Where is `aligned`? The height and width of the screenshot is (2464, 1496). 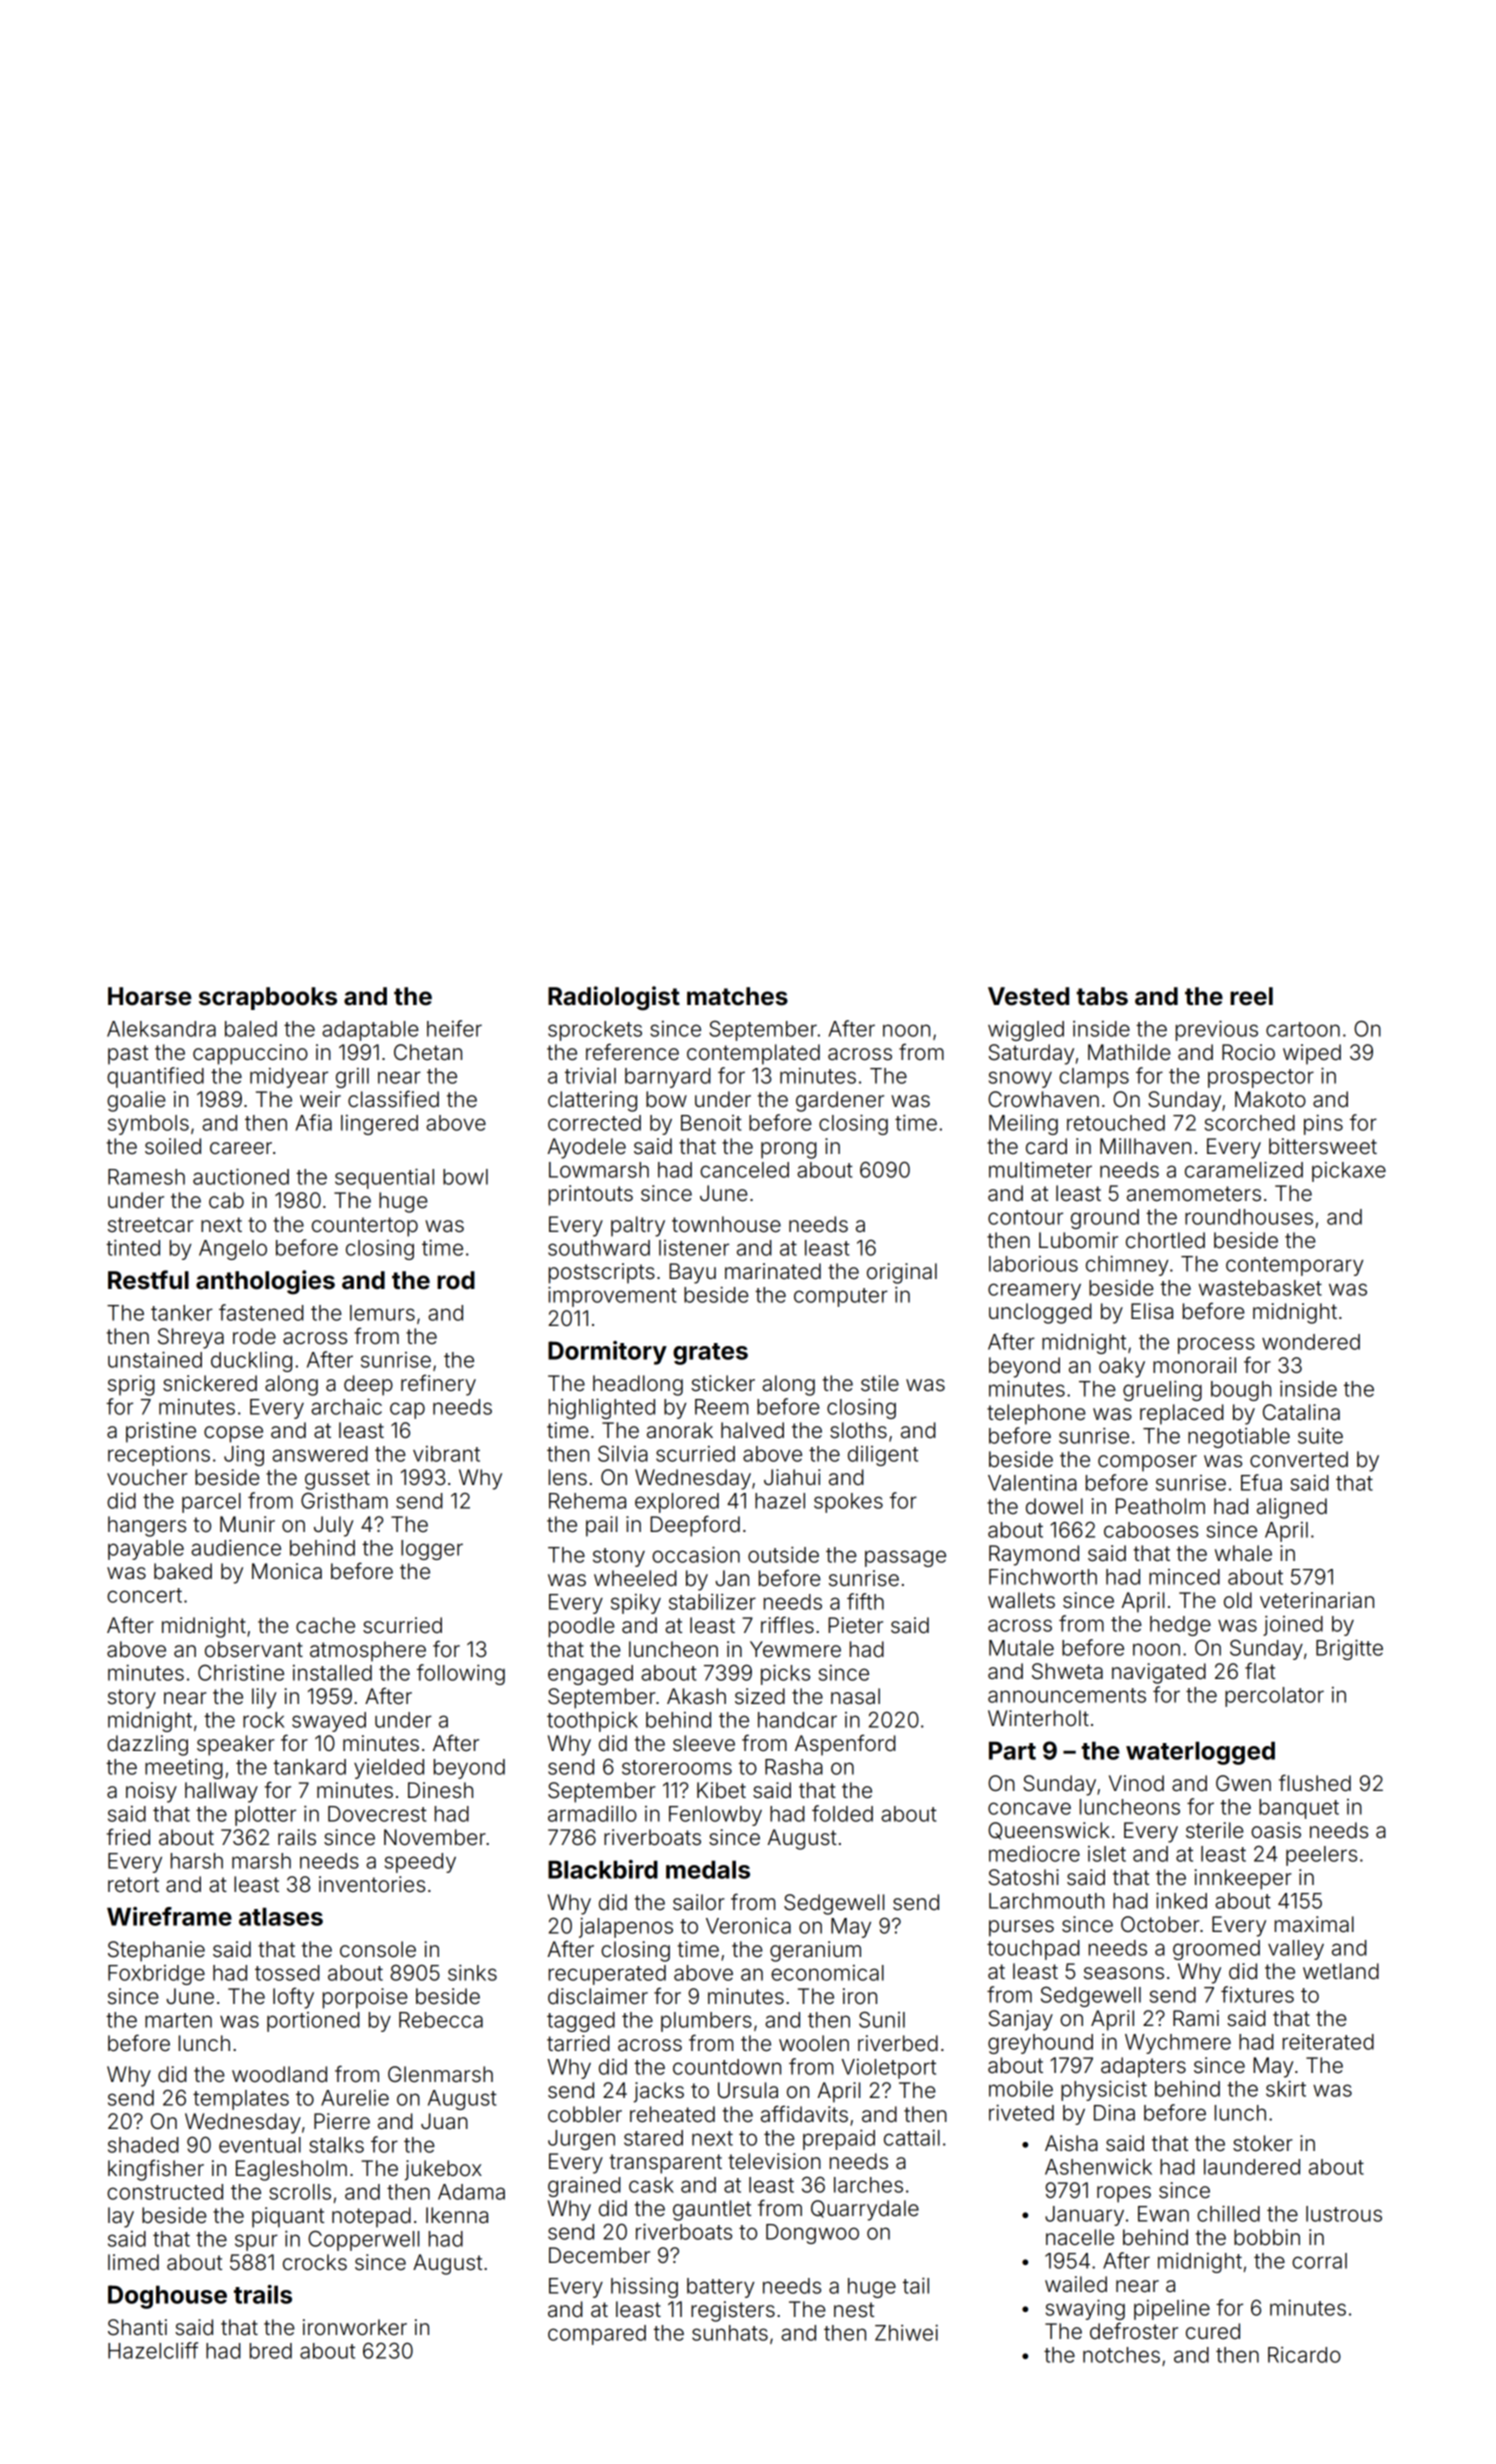
aligned is located at coordinates (1292, 1508).
